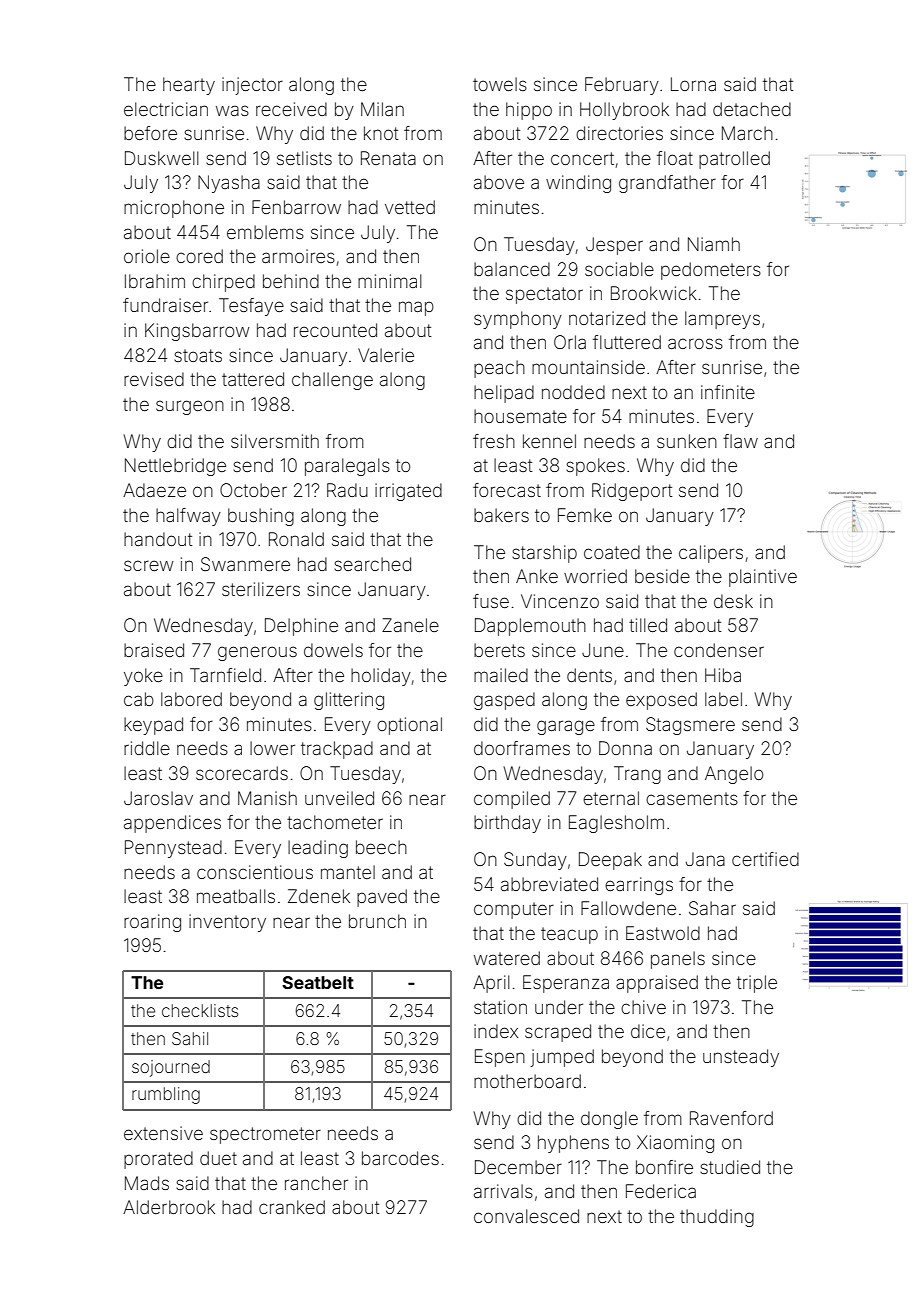 The height and width of the screenshot is (1308, 924). Describe the element at coordinates (530, 627) in the screenshot. I see `Dapplemouth` at that location.
